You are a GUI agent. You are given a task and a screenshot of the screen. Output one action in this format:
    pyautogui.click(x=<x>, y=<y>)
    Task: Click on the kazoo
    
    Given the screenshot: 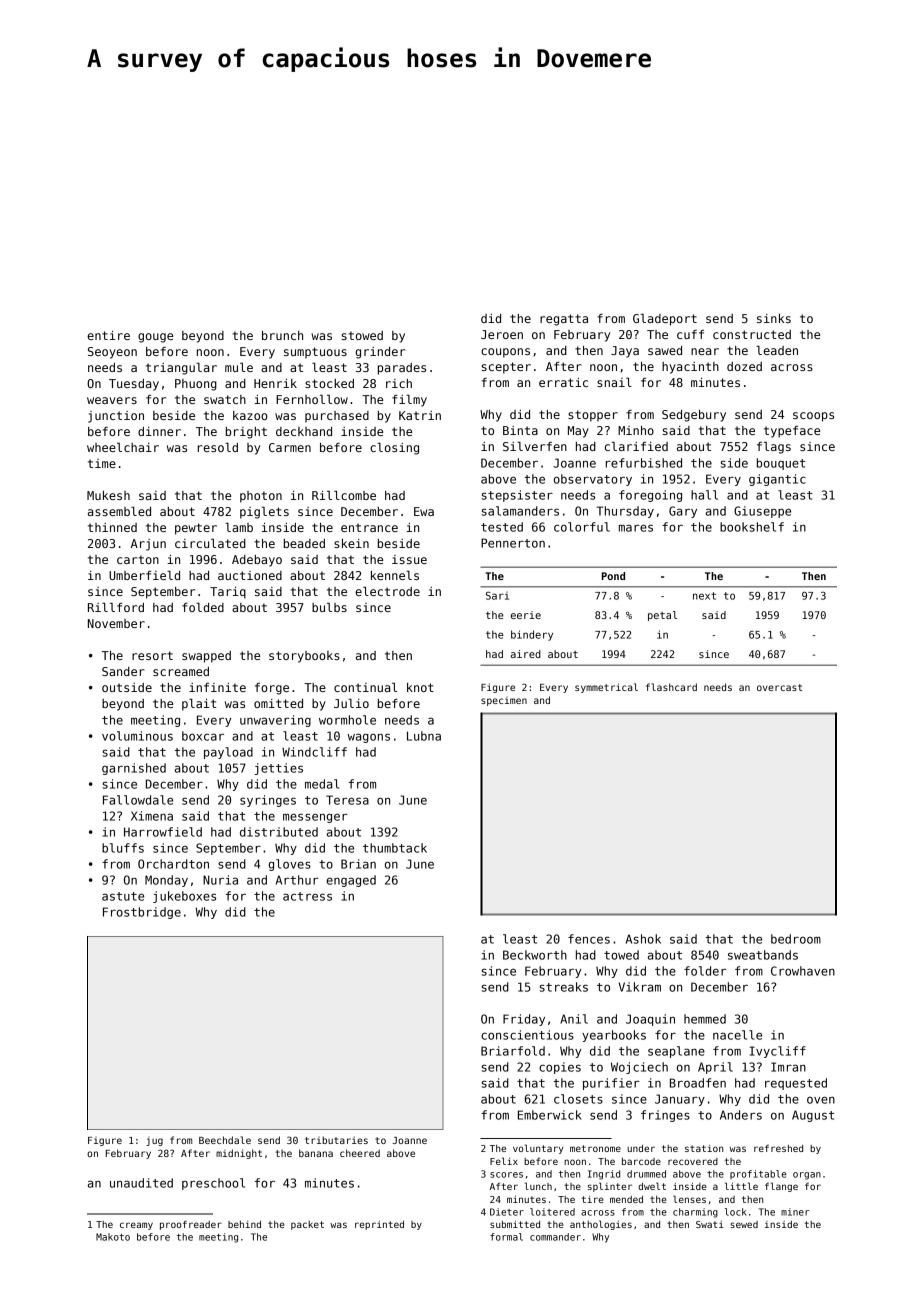 What is the action you would take?
    pyautogui.click(x=250, y=415)
